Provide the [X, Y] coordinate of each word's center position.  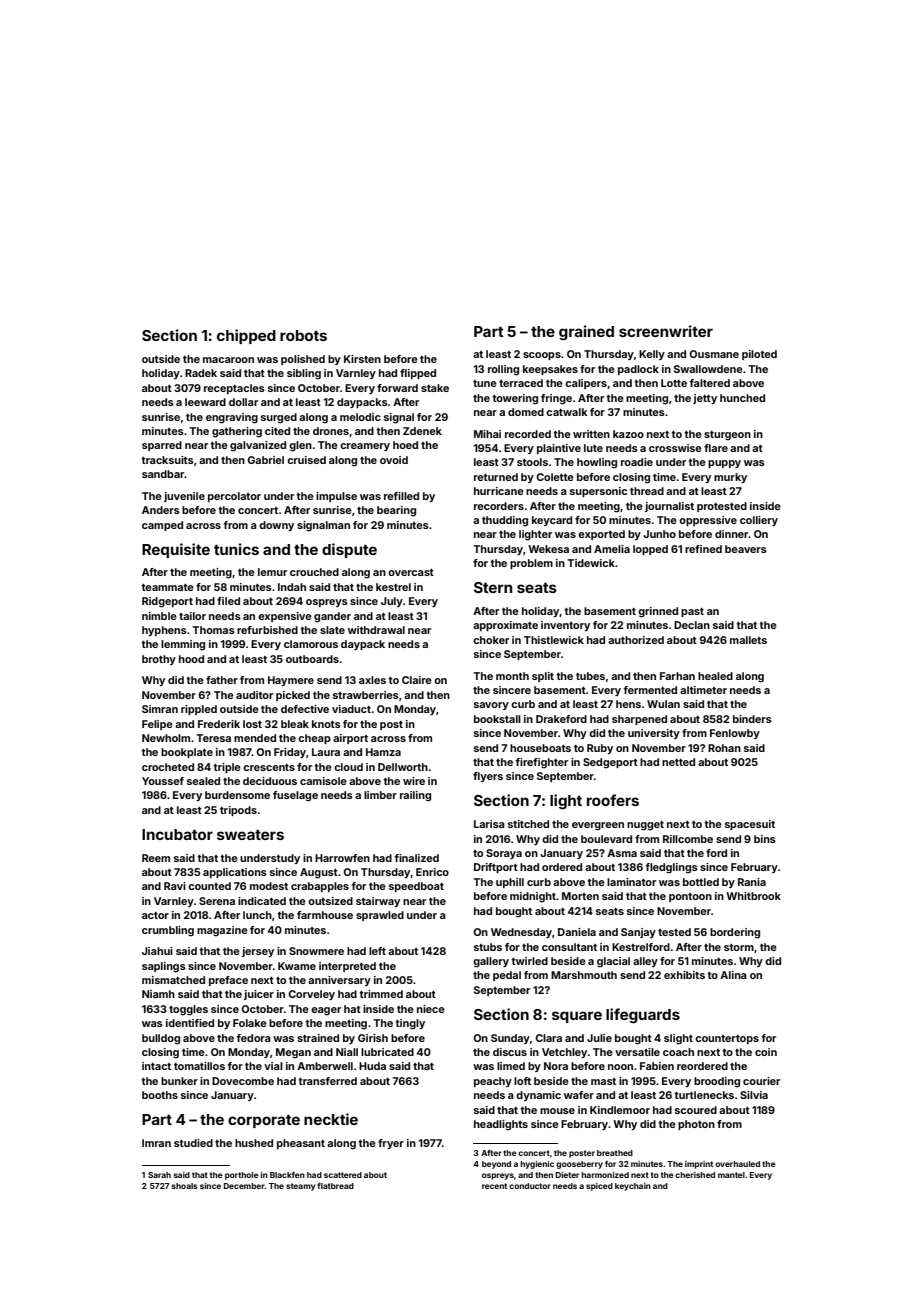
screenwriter [666, 331]
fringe [556, 399]
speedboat [416, 887]
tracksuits [167, 460]
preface [228, 981]
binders [752, 719]
